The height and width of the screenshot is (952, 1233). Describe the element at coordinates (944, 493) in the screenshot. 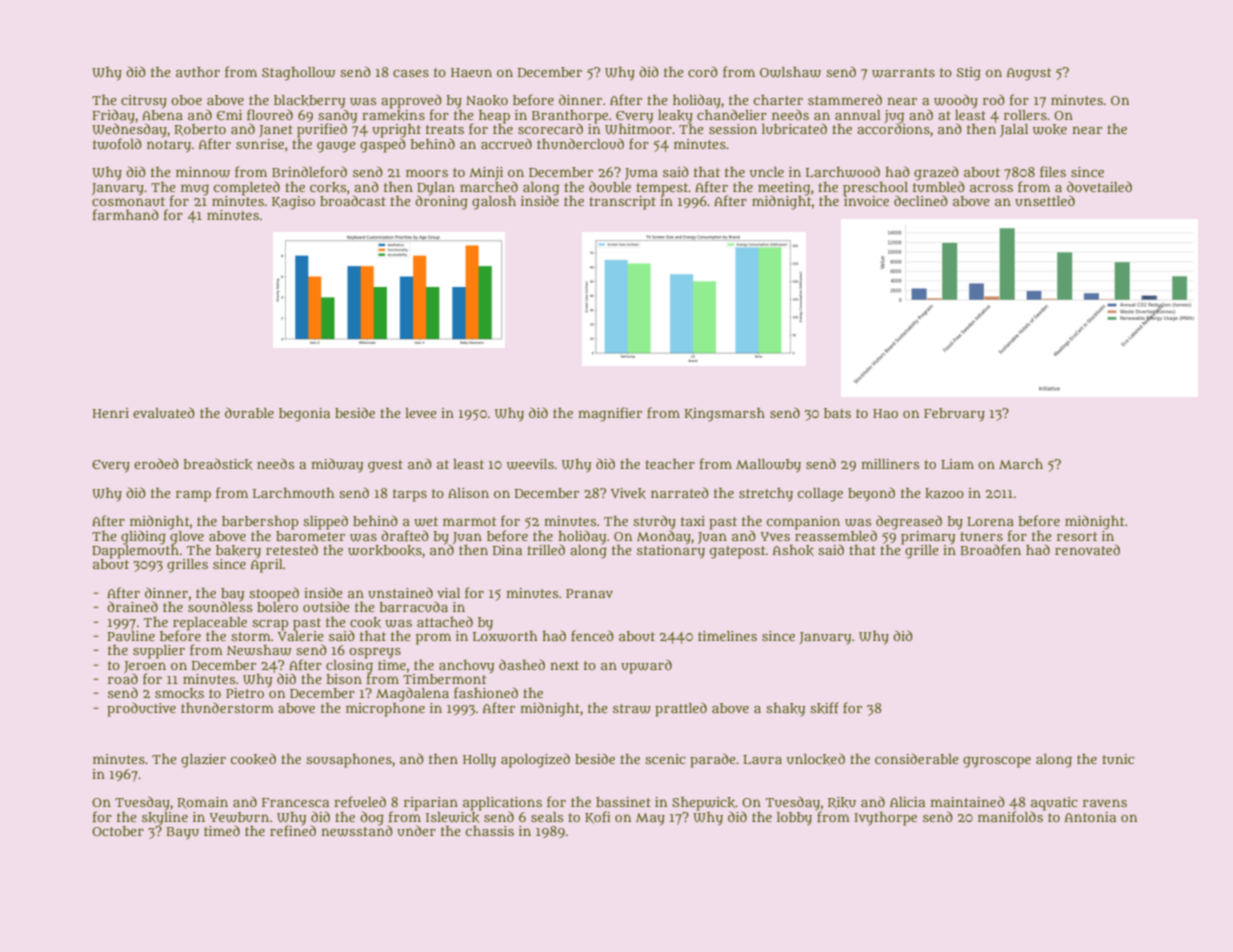

I see `kazoo` at that location.
